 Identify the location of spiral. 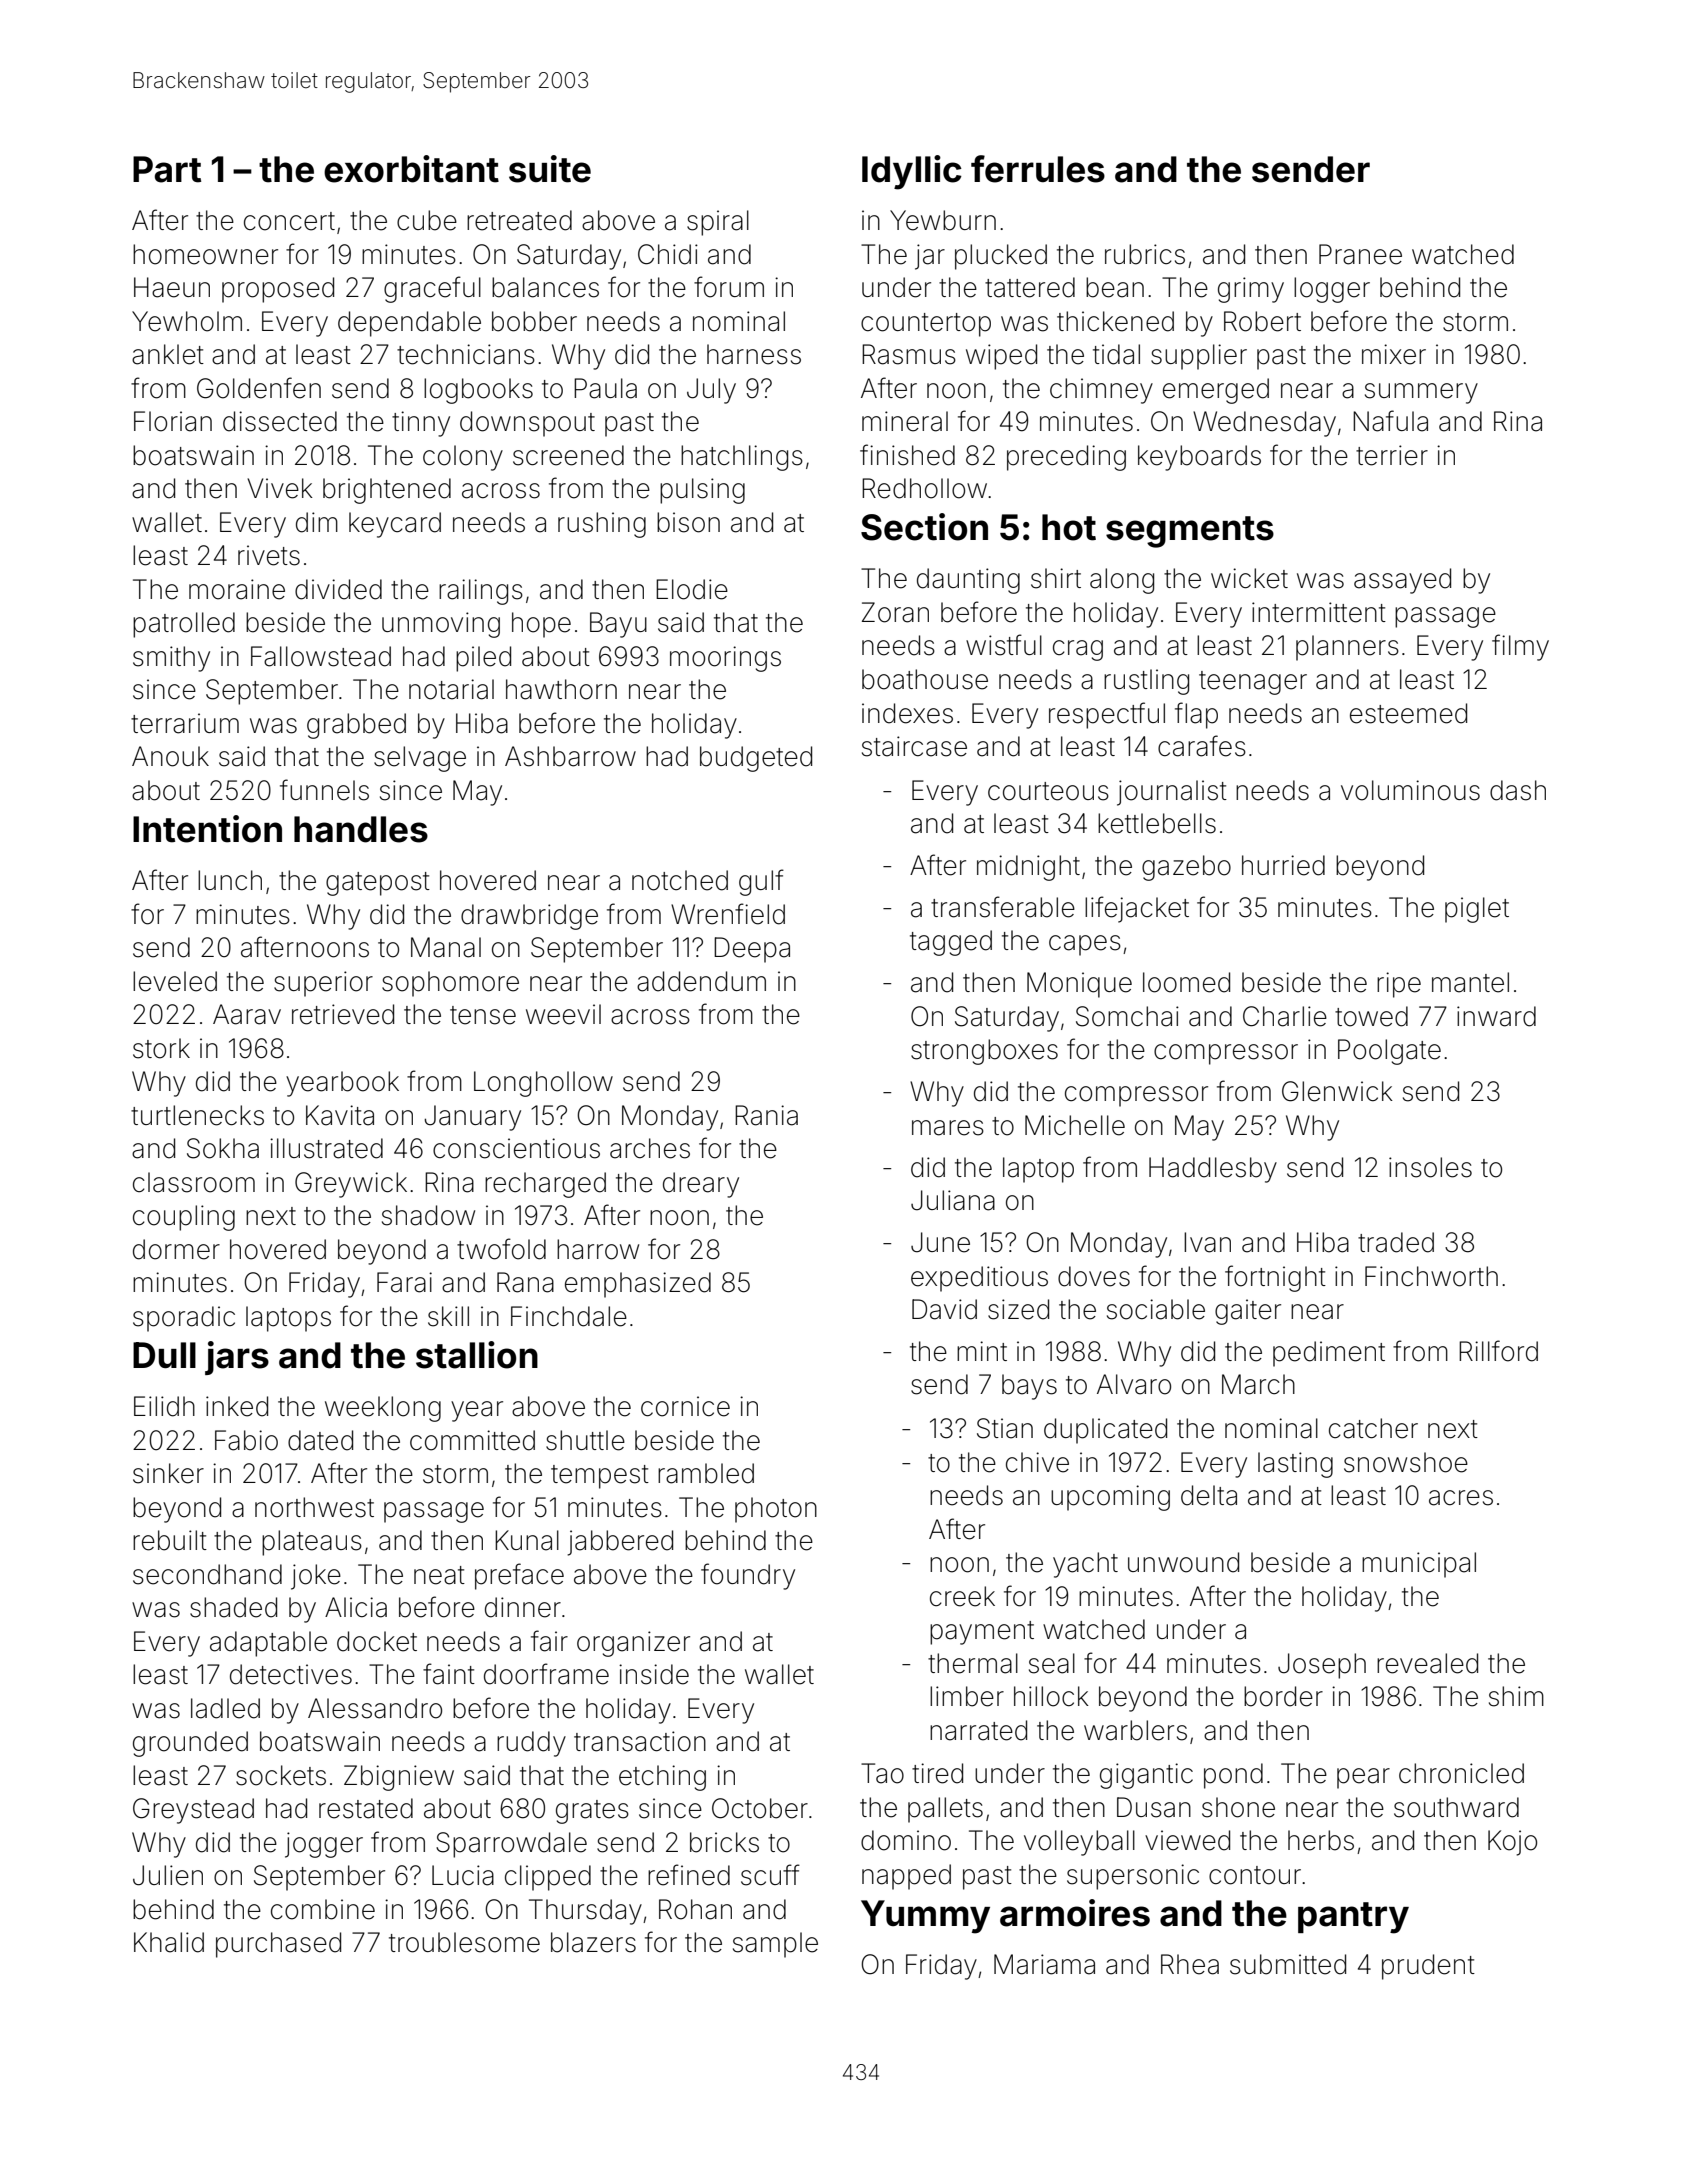
(718, 223).
